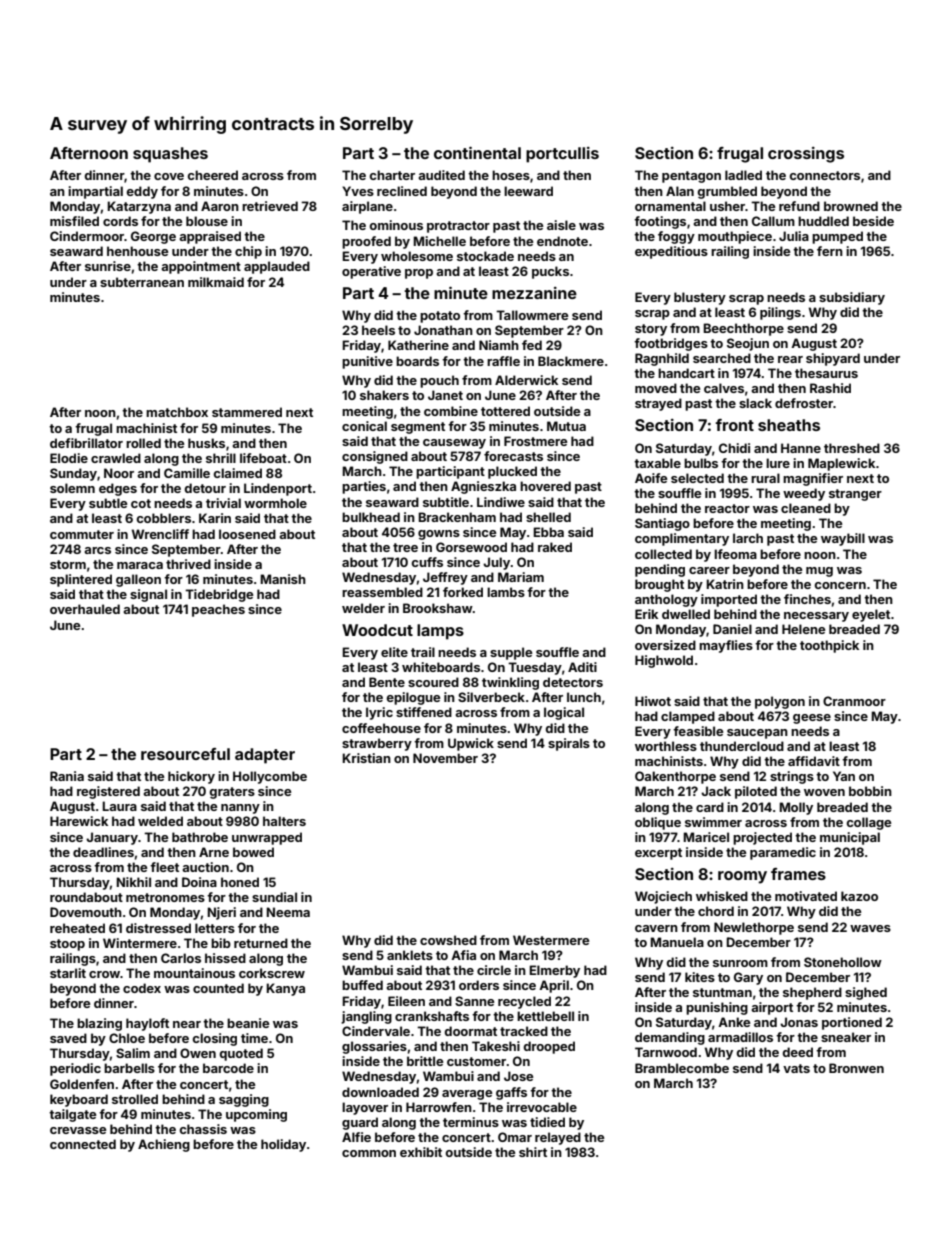  I want to click on mouthpiece, so click(735, 237).
